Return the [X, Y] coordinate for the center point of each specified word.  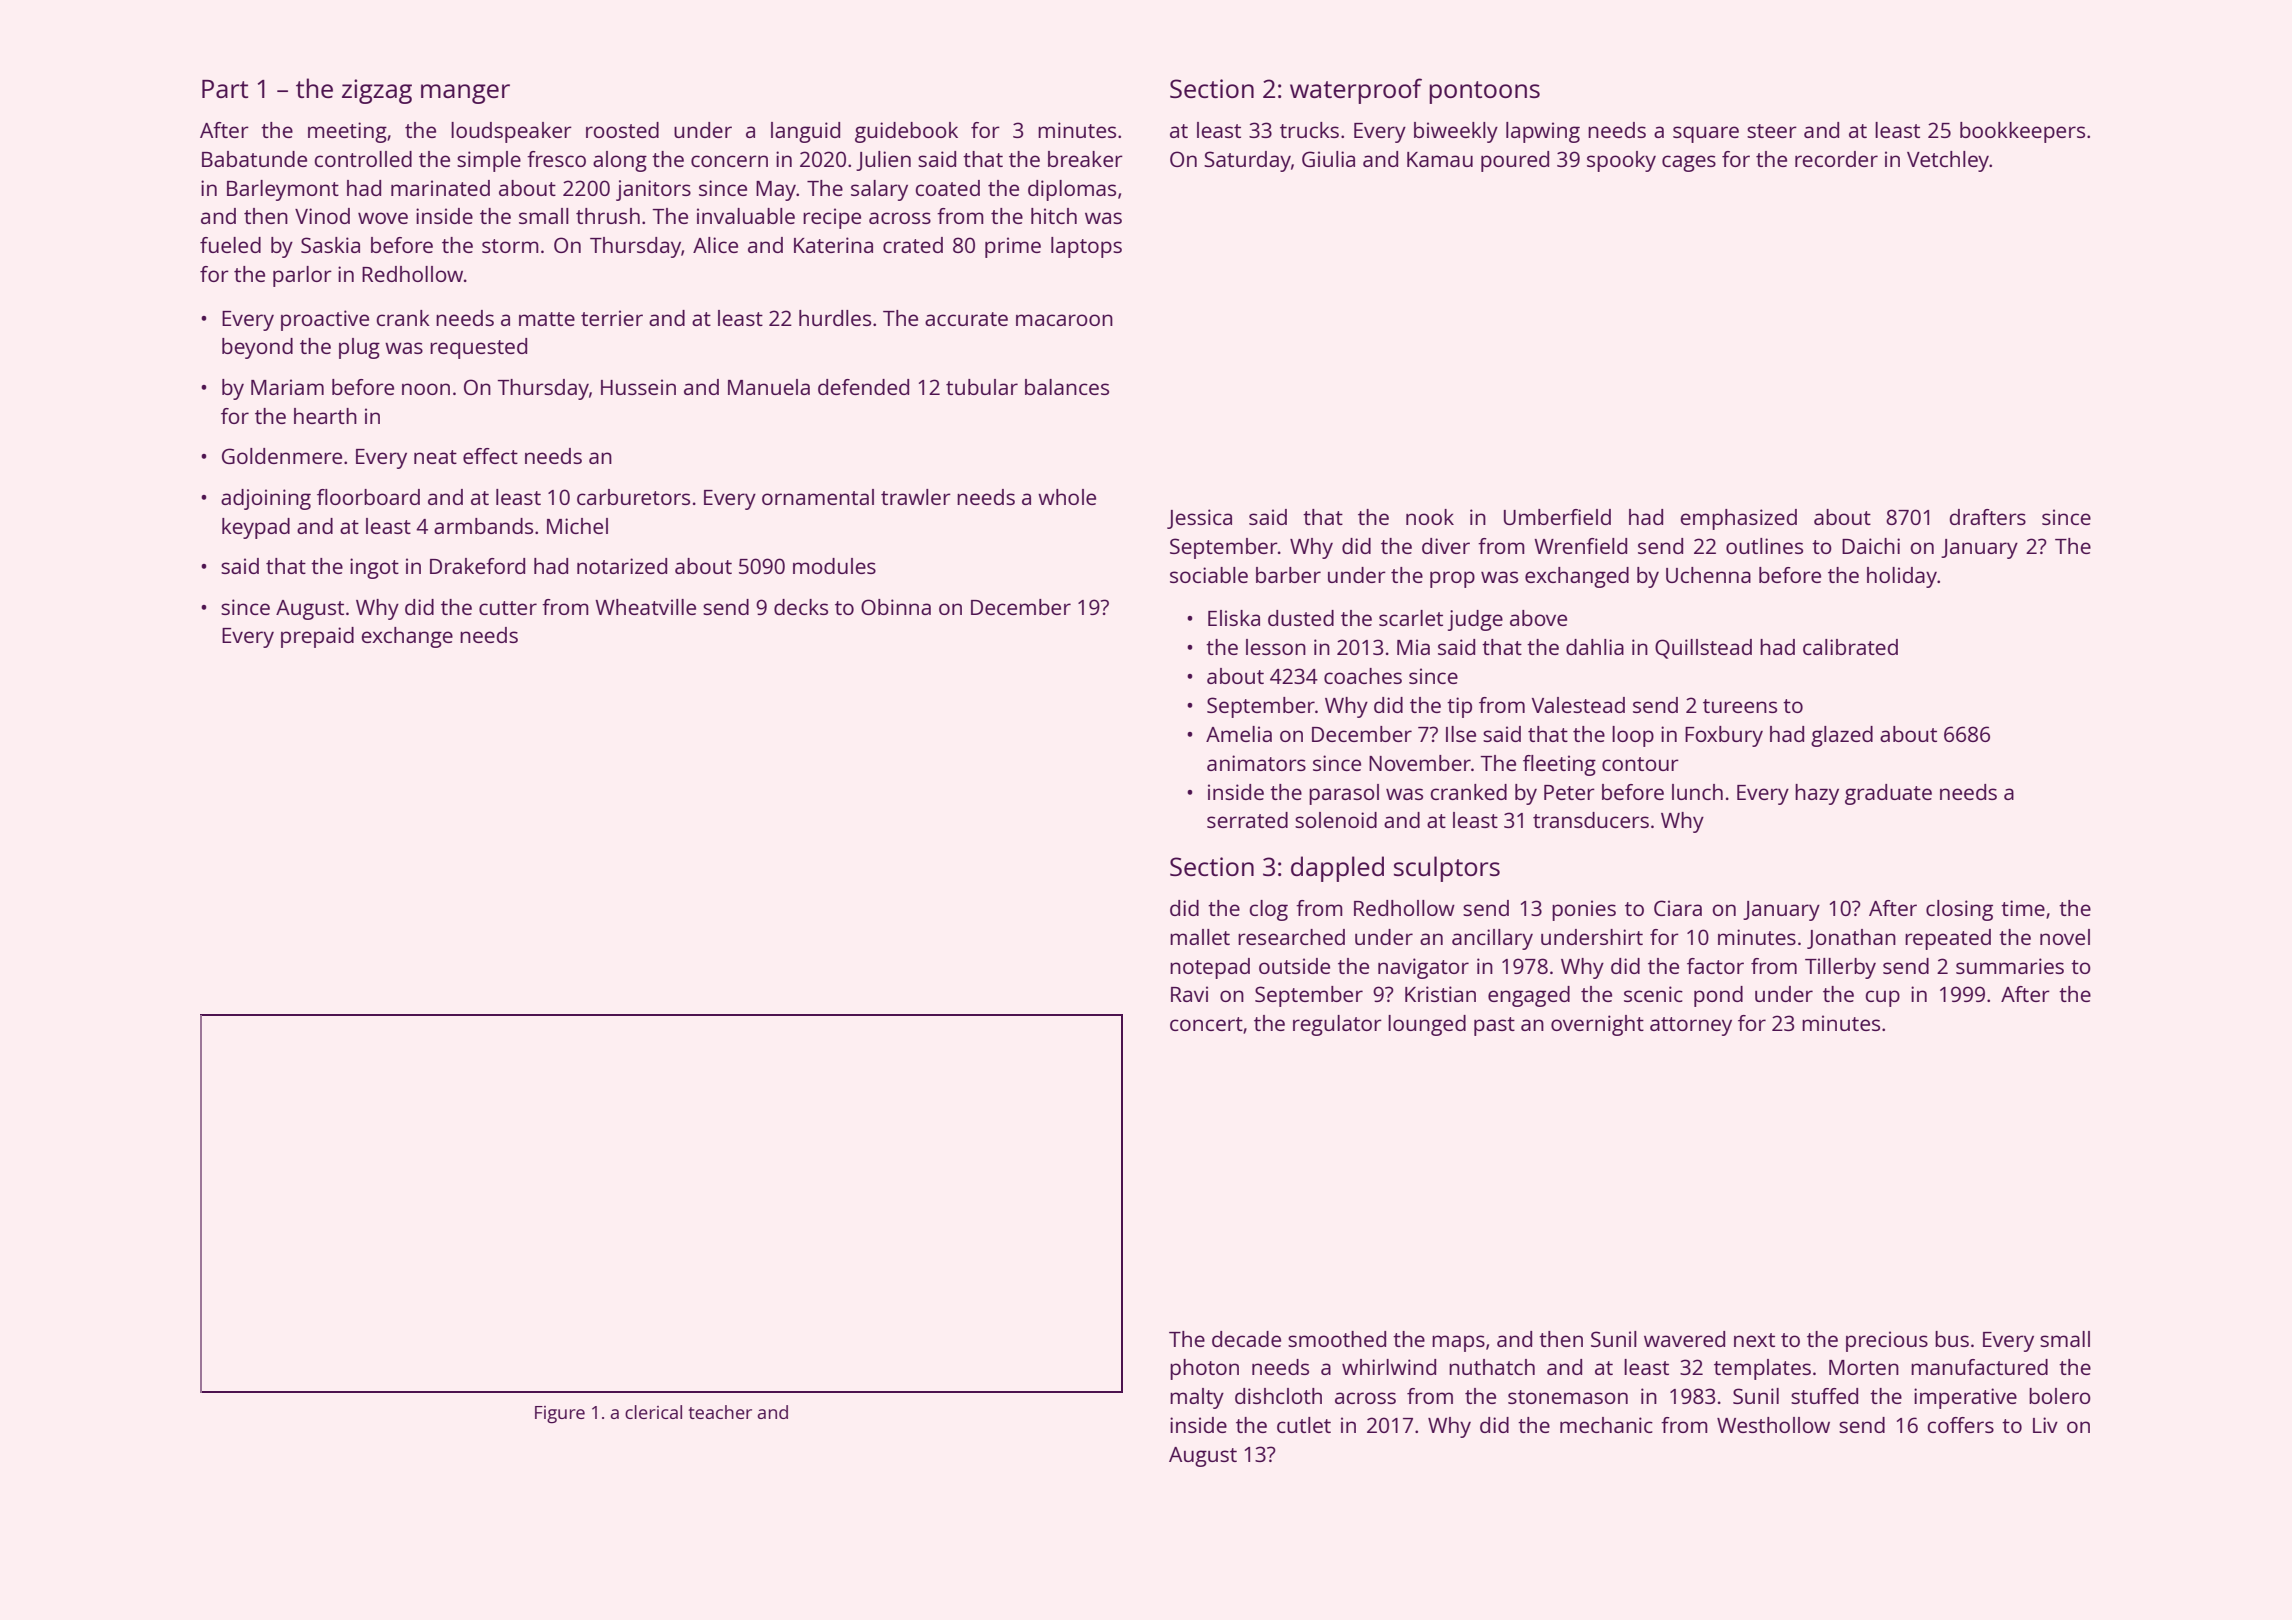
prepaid [317, 637]
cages [1689, 163]
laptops [1086, 247]
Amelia [1239, 734]
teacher [720, 1412]
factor [1715, 966]
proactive [325, 320]
